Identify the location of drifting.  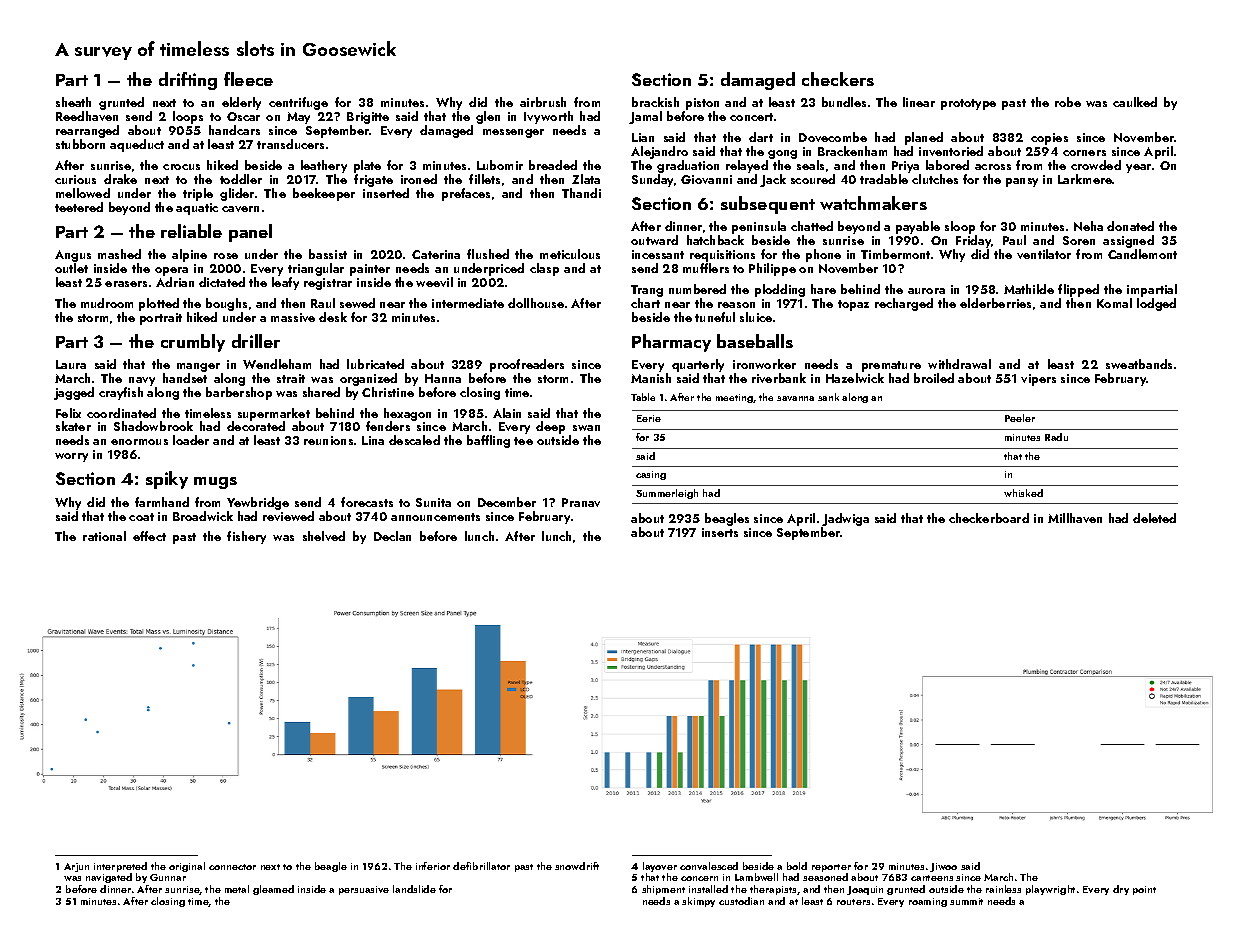
(188, 81).
